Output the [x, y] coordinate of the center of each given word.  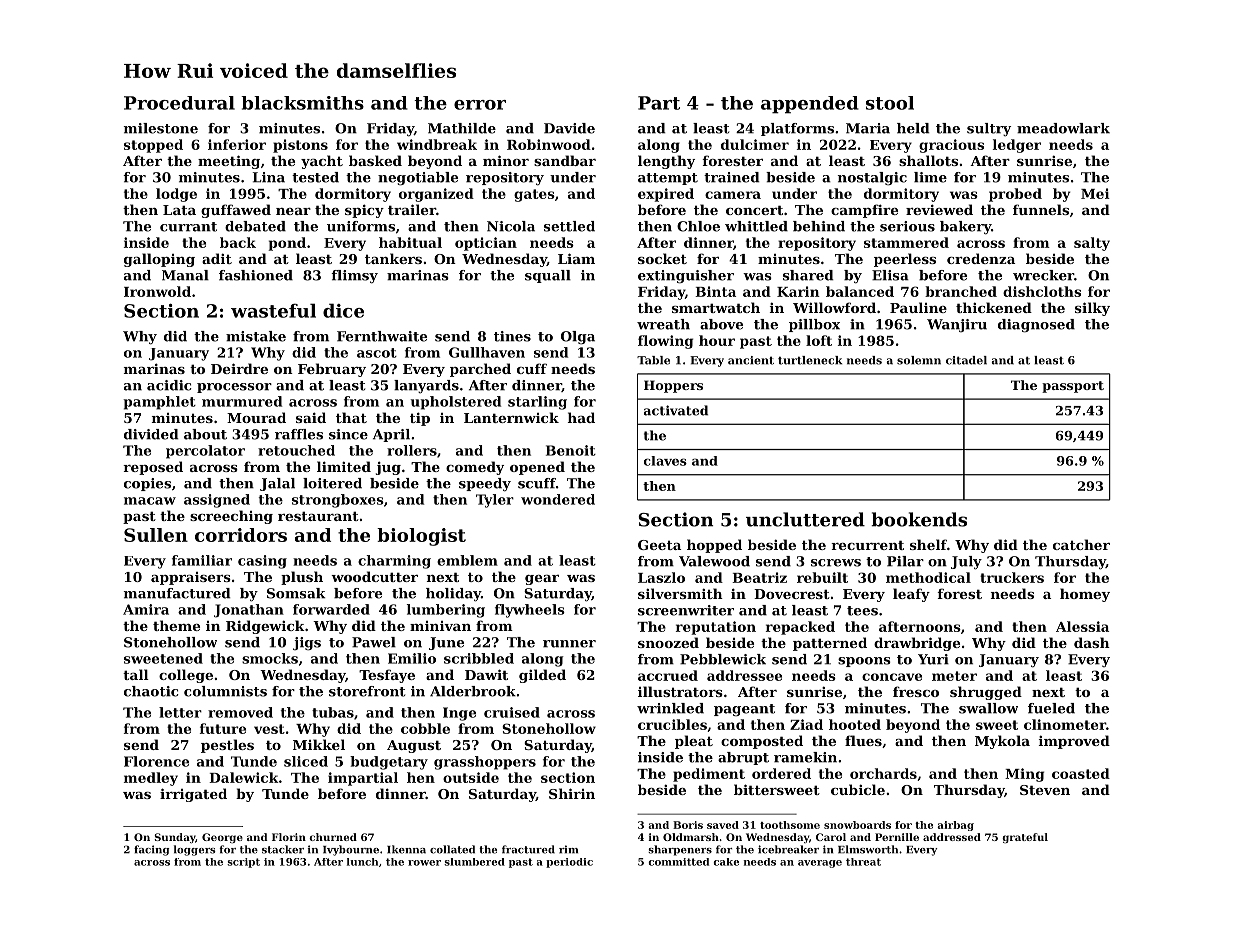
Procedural [179, 103]
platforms [797, 129]
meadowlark [1063, 128]
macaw [150, 501]
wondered [558, 499]
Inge [459, 714]
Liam [576, 258]
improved [1074, 742]
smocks [270, 658]
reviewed [939, 209]
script [243, 863]
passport [1073, 387]
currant [188, 227]
